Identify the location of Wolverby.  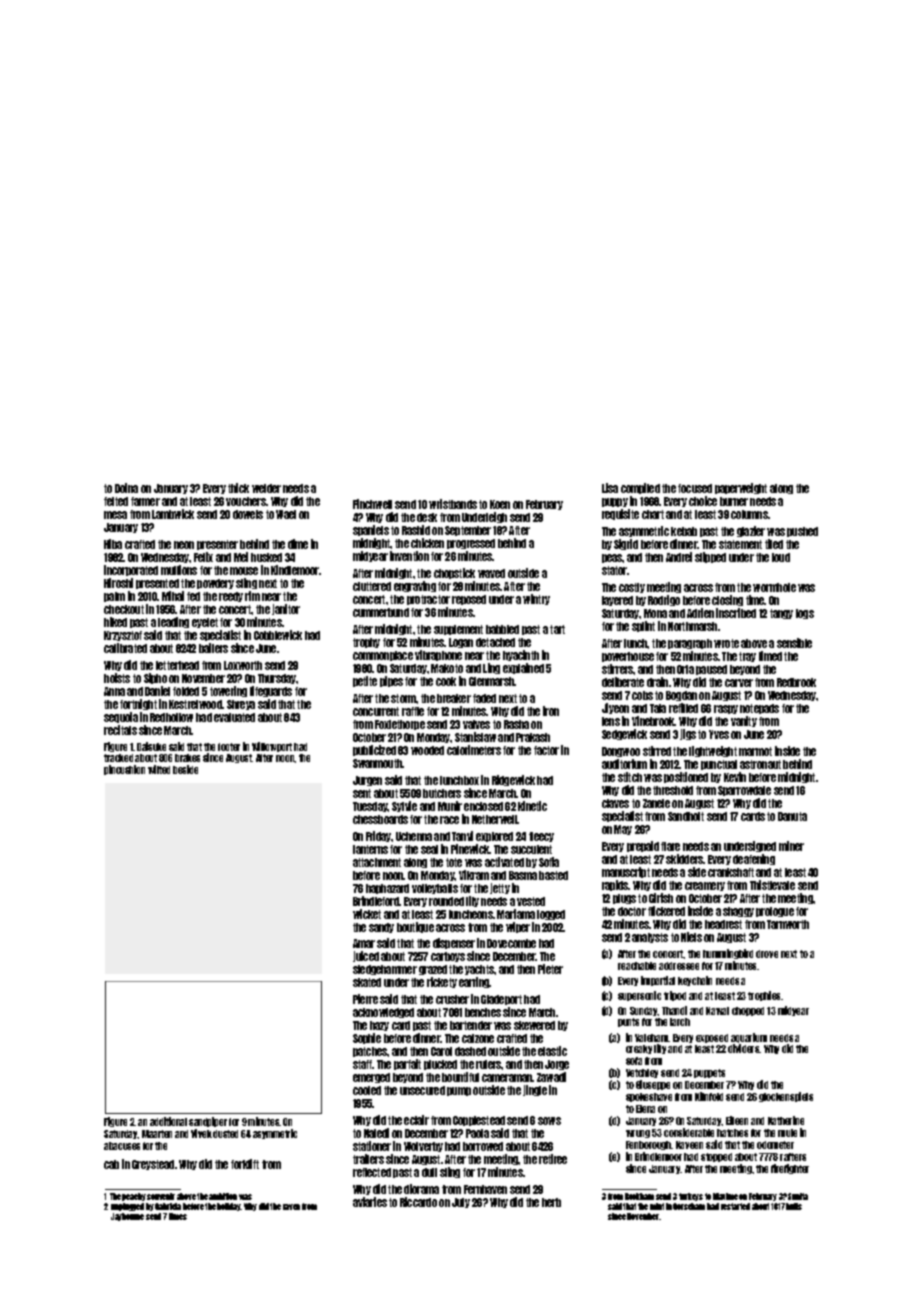
(423, 1147).
